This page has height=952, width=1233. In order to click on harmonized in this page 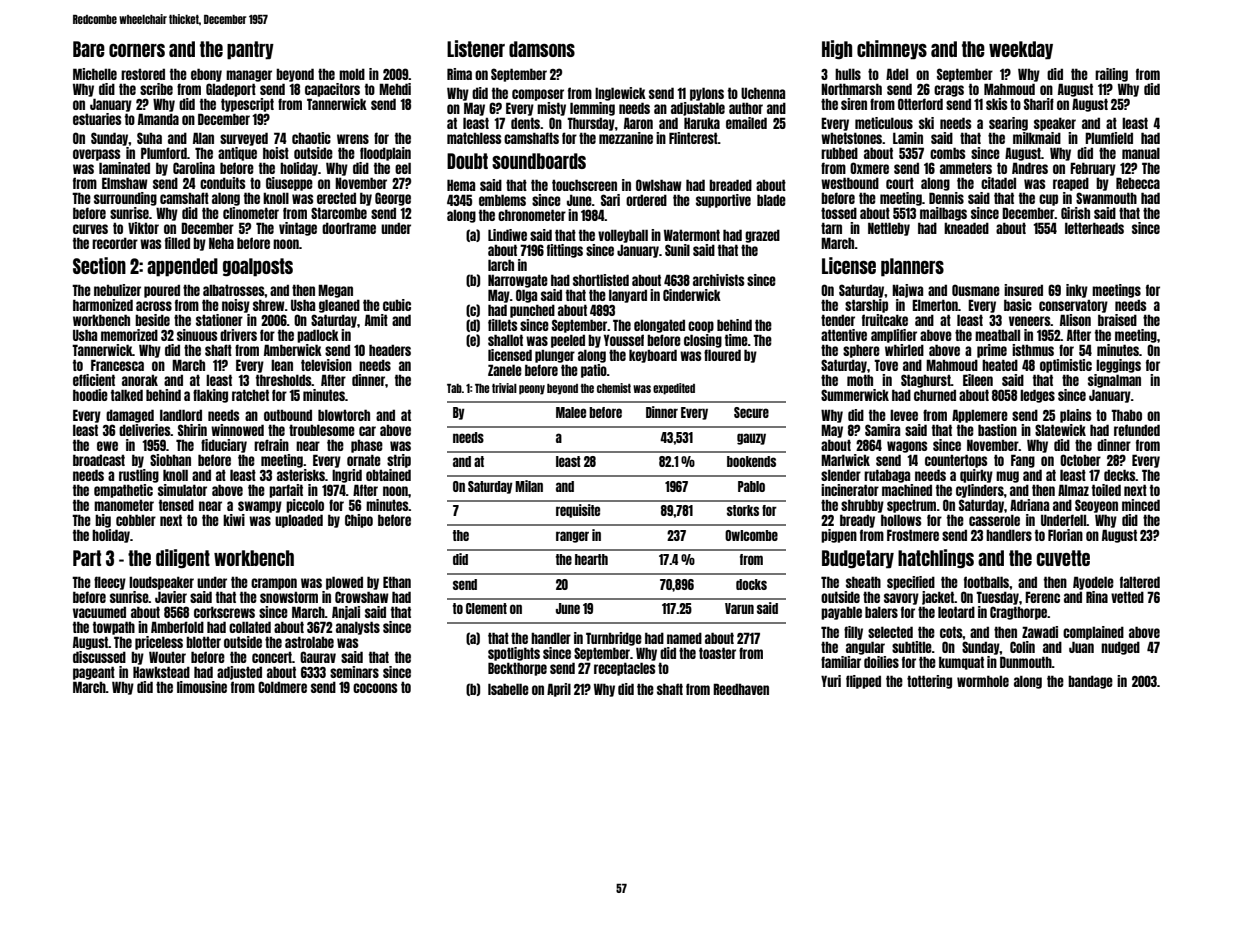, I will do `click(103, 305)`.
